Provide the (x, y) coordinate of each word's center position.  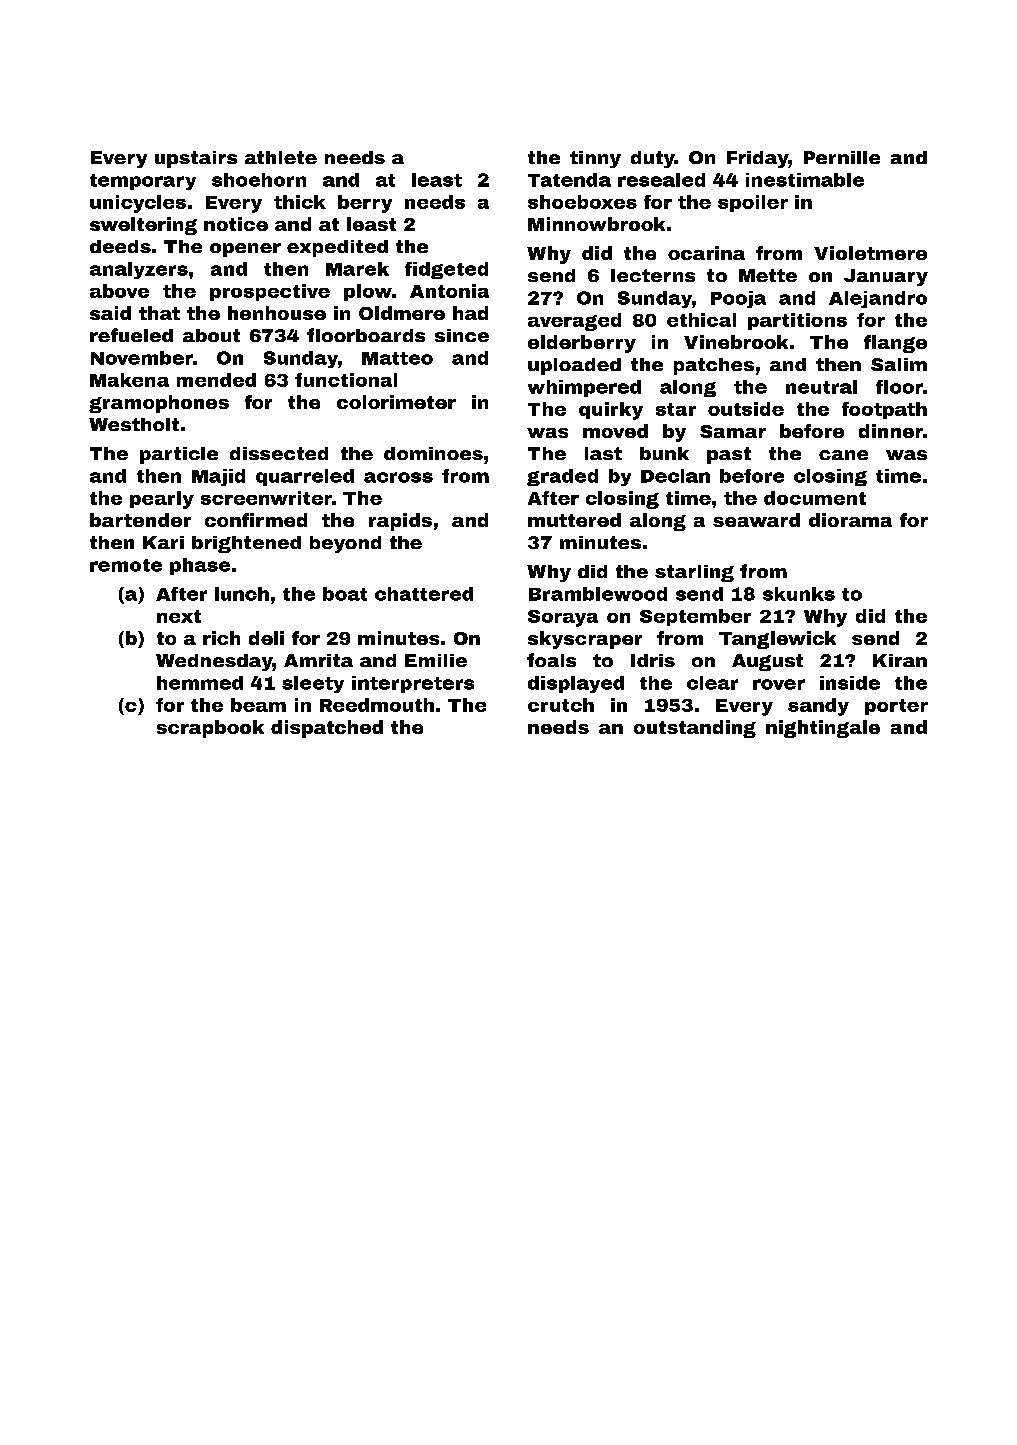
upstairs (196, 159)
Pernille (842, 157)
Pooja (738, 299)
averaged (574, 322)
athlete (281, 157)
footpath (884, 410)
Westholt (134, 424)
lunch (242, 594)
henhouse (277, 313)
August (767, 662)
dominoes (433, 453)
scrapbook (210, 729)
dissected (279, 453)
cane (843, 455)
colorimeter (396, 402)
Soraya (563, 618)
